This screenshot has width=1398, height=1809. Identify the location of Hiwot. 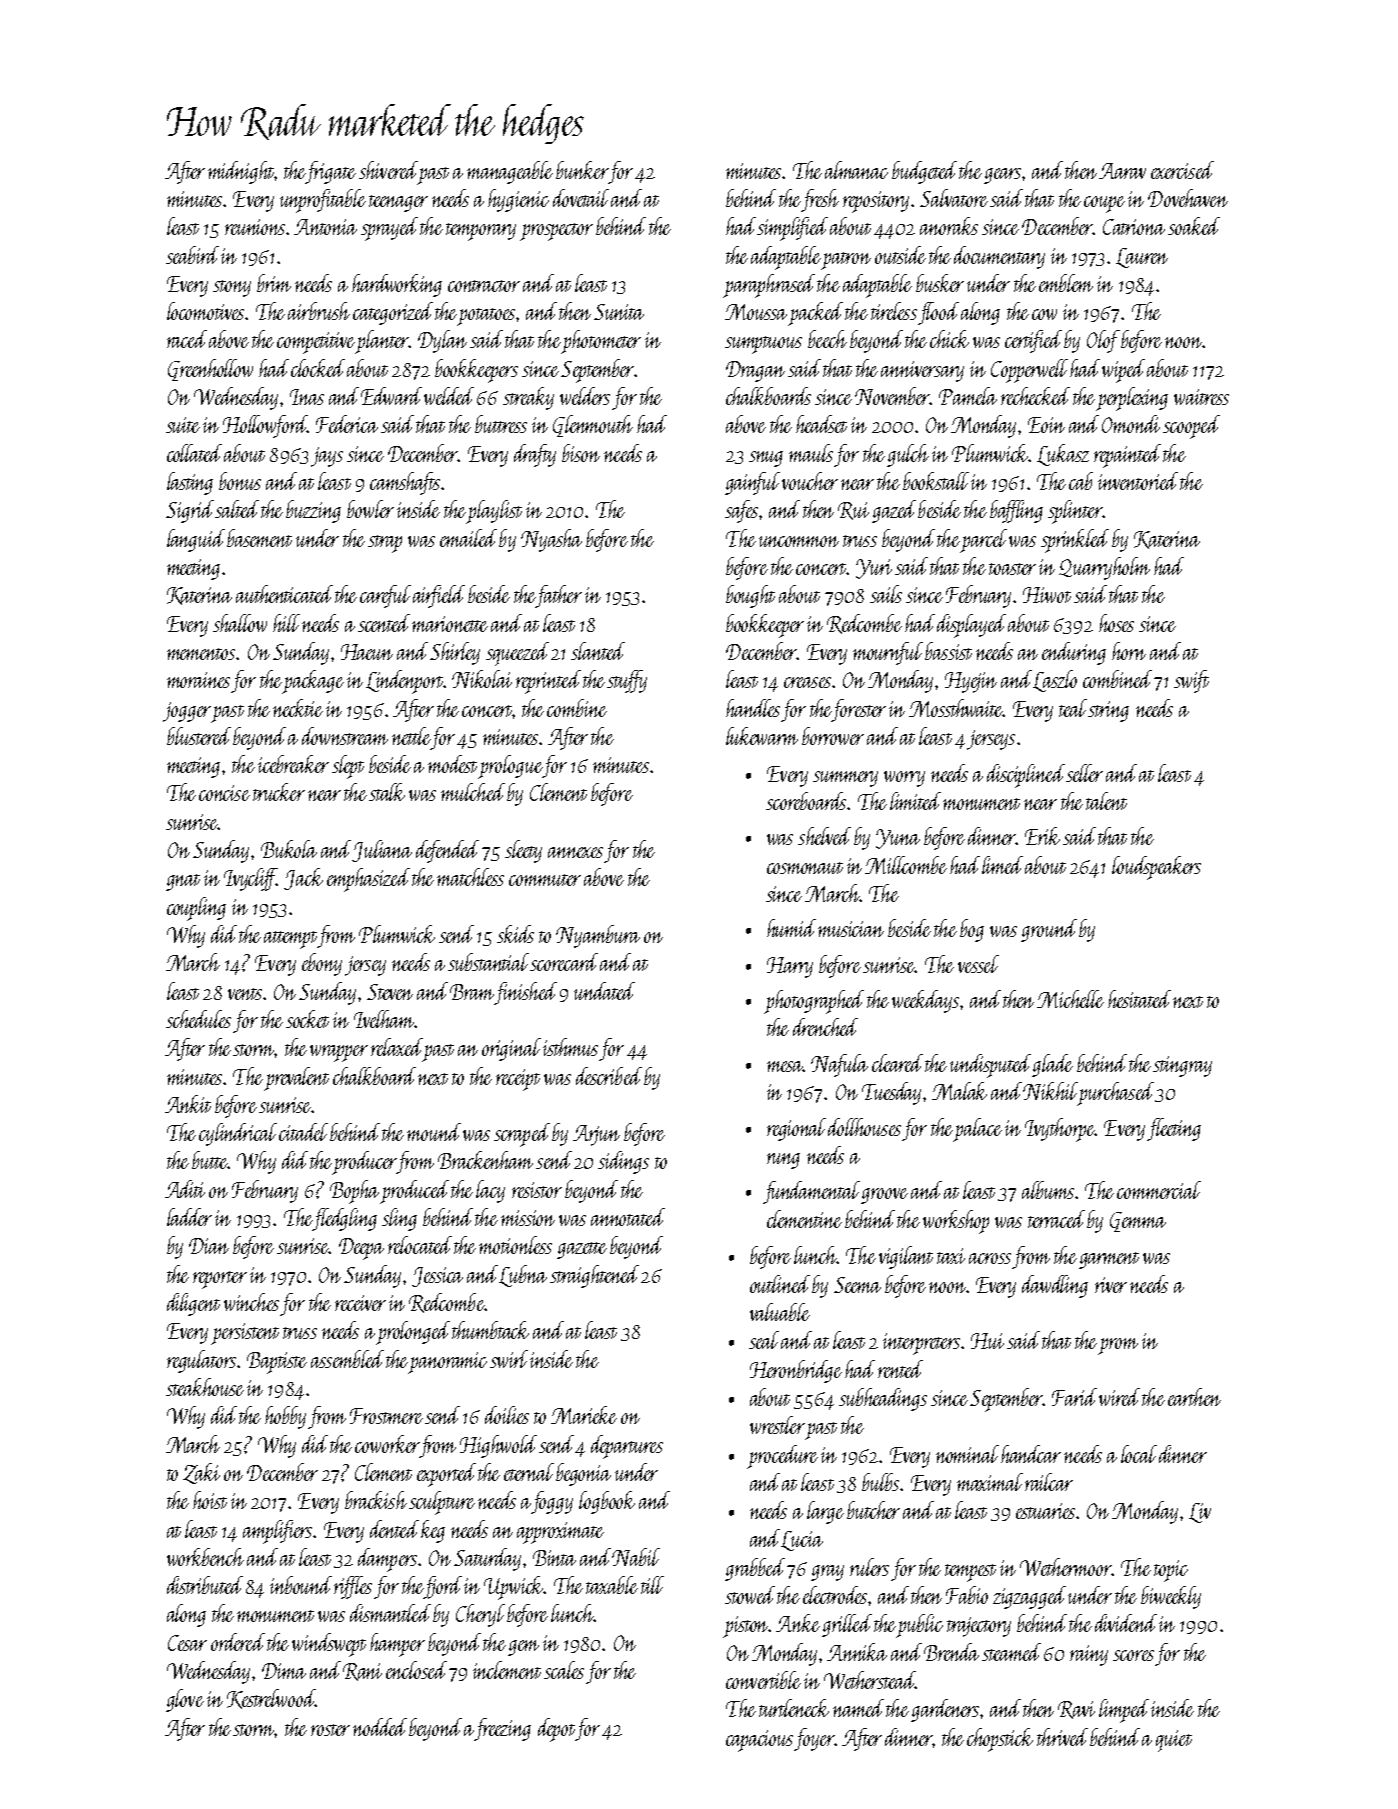
(1047, 595).
